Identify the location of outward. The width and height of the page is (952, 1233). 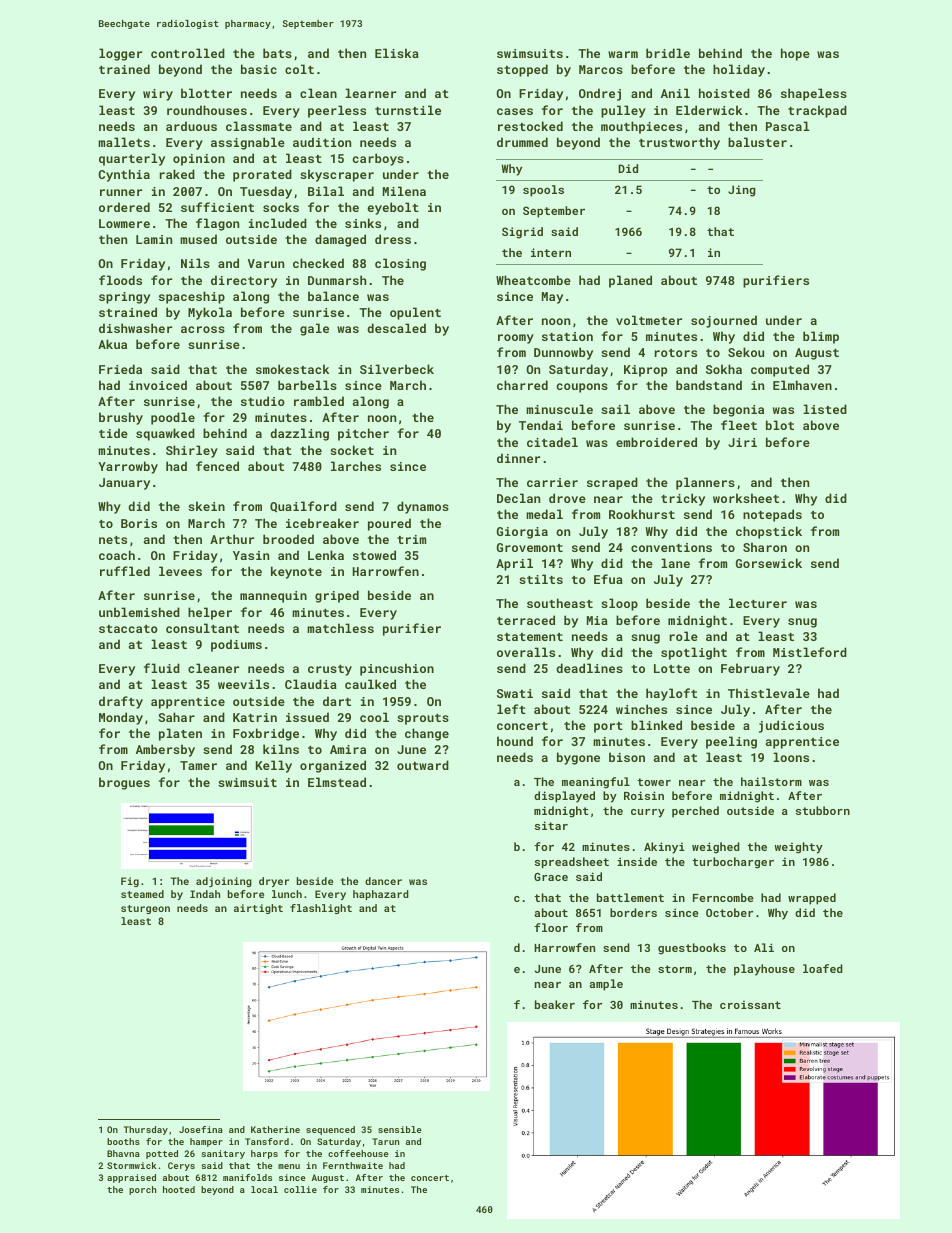
(423, 765).
